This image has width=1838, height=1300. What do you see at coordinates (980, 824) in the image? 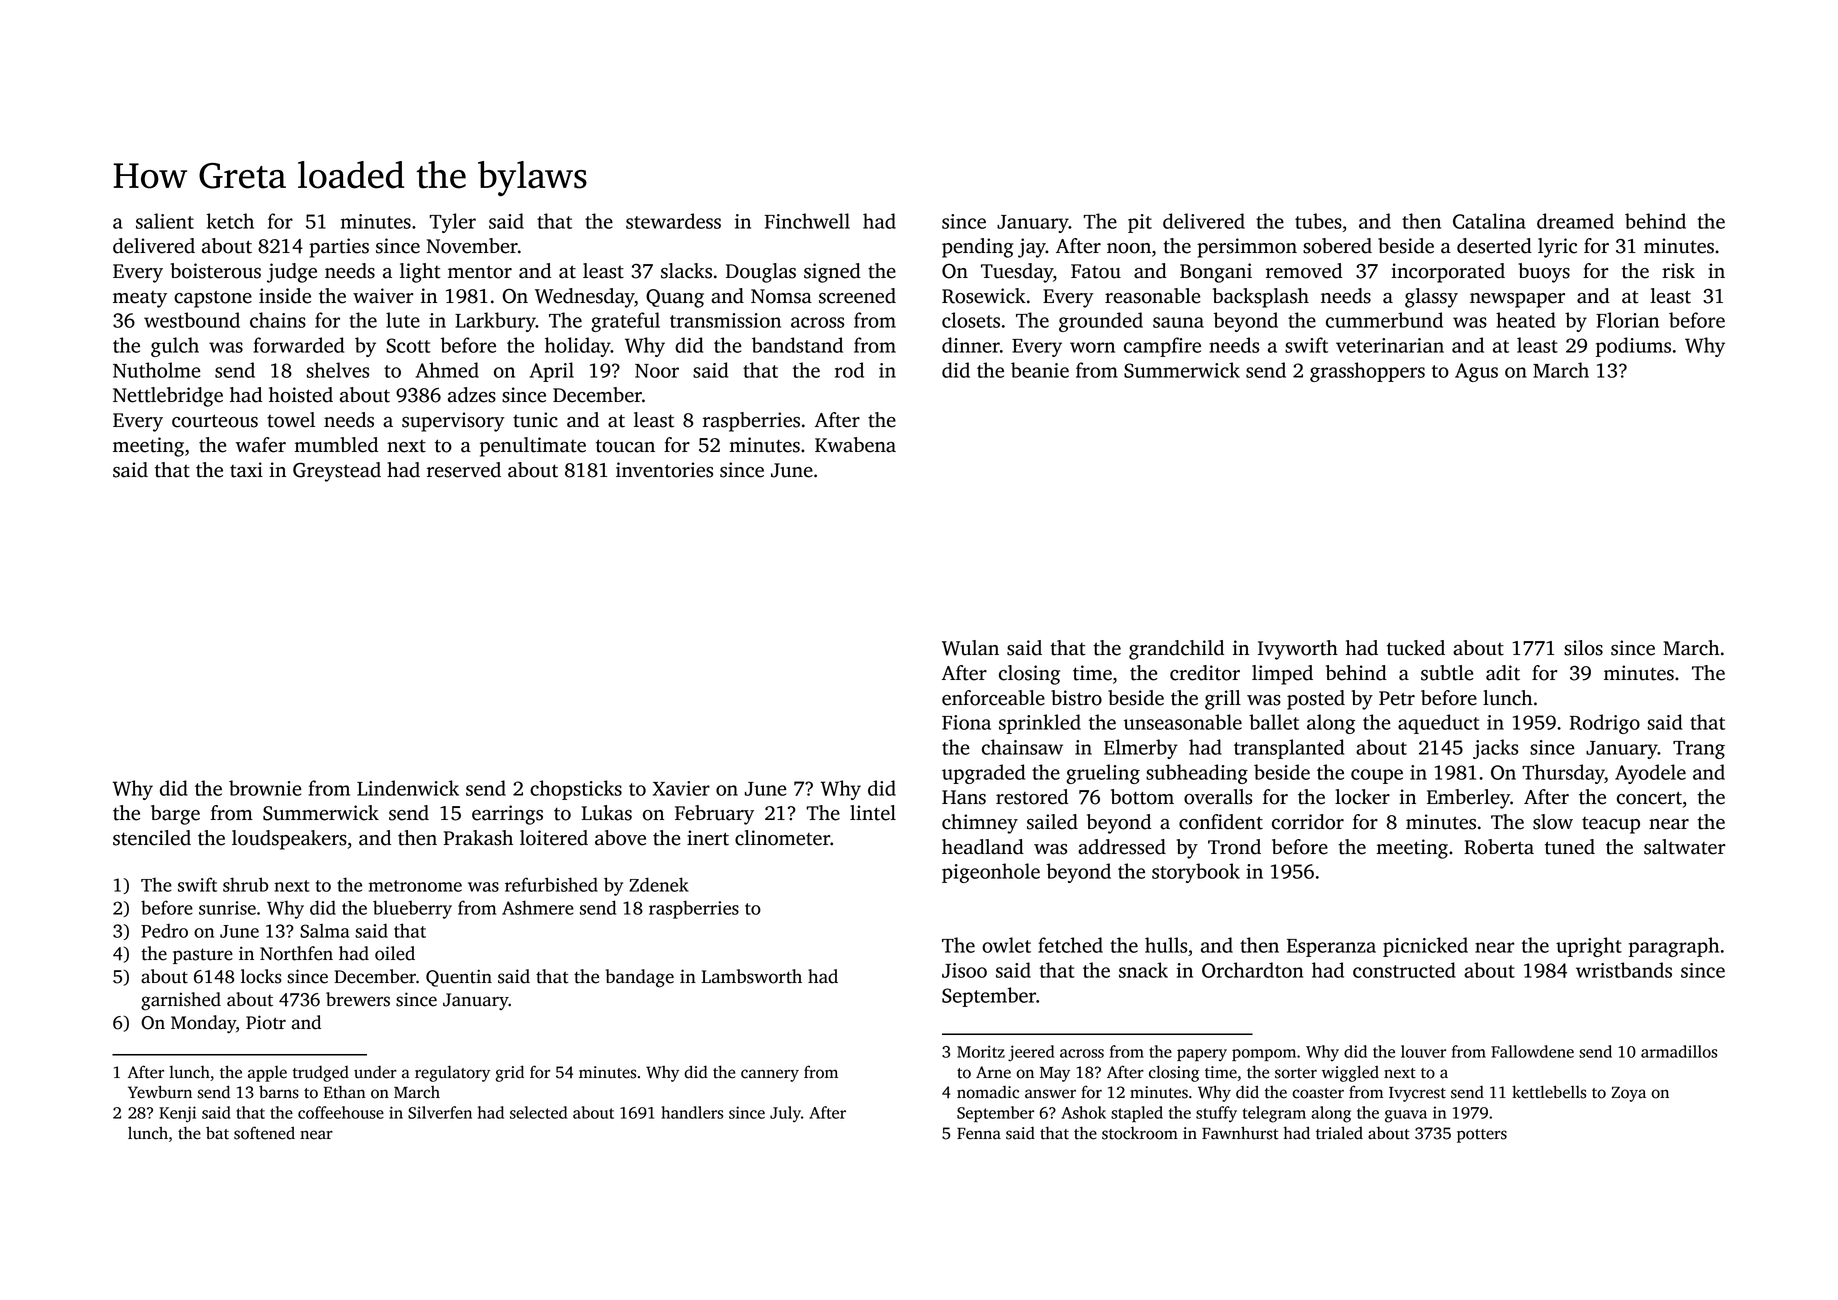
I see `chimney` at bounding box center [980, 824].
